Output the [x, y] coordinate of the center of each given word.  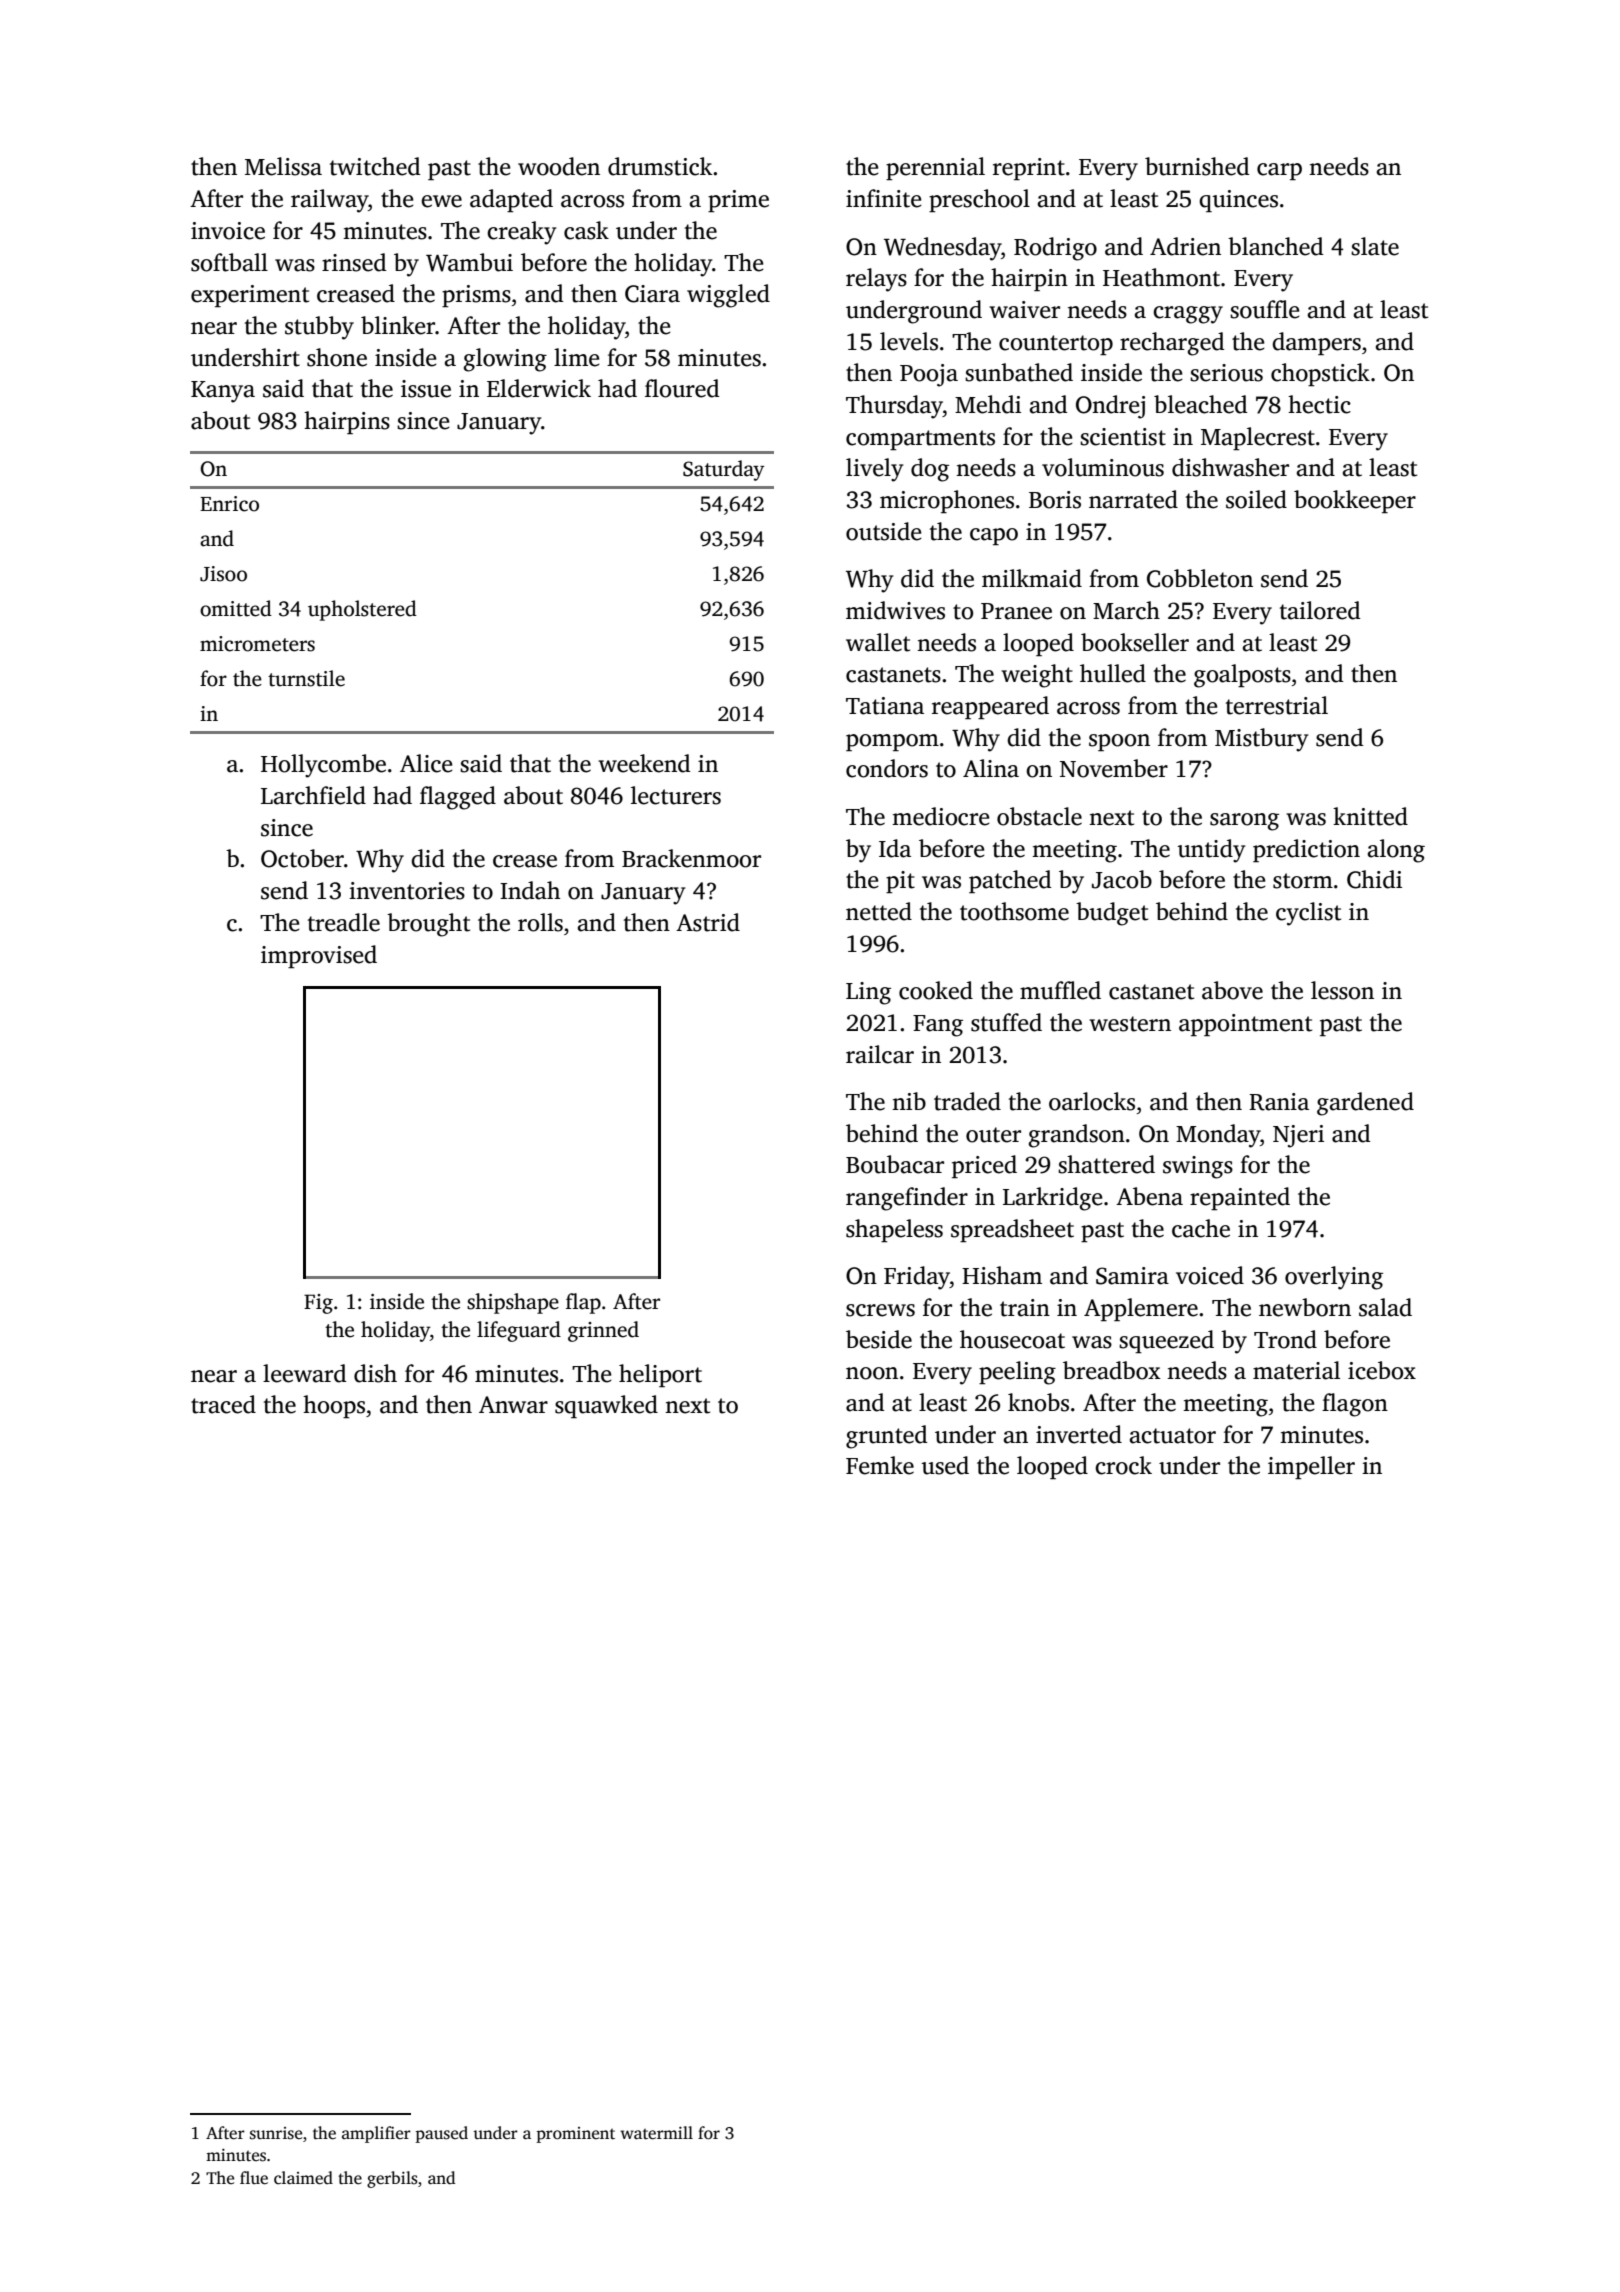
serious [1226, 373]
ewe [441, 201]
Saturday [723, 470]
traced [223, 1404]
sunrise [276, 2133]
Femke [880, 1465]
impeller [1311, 1467]
